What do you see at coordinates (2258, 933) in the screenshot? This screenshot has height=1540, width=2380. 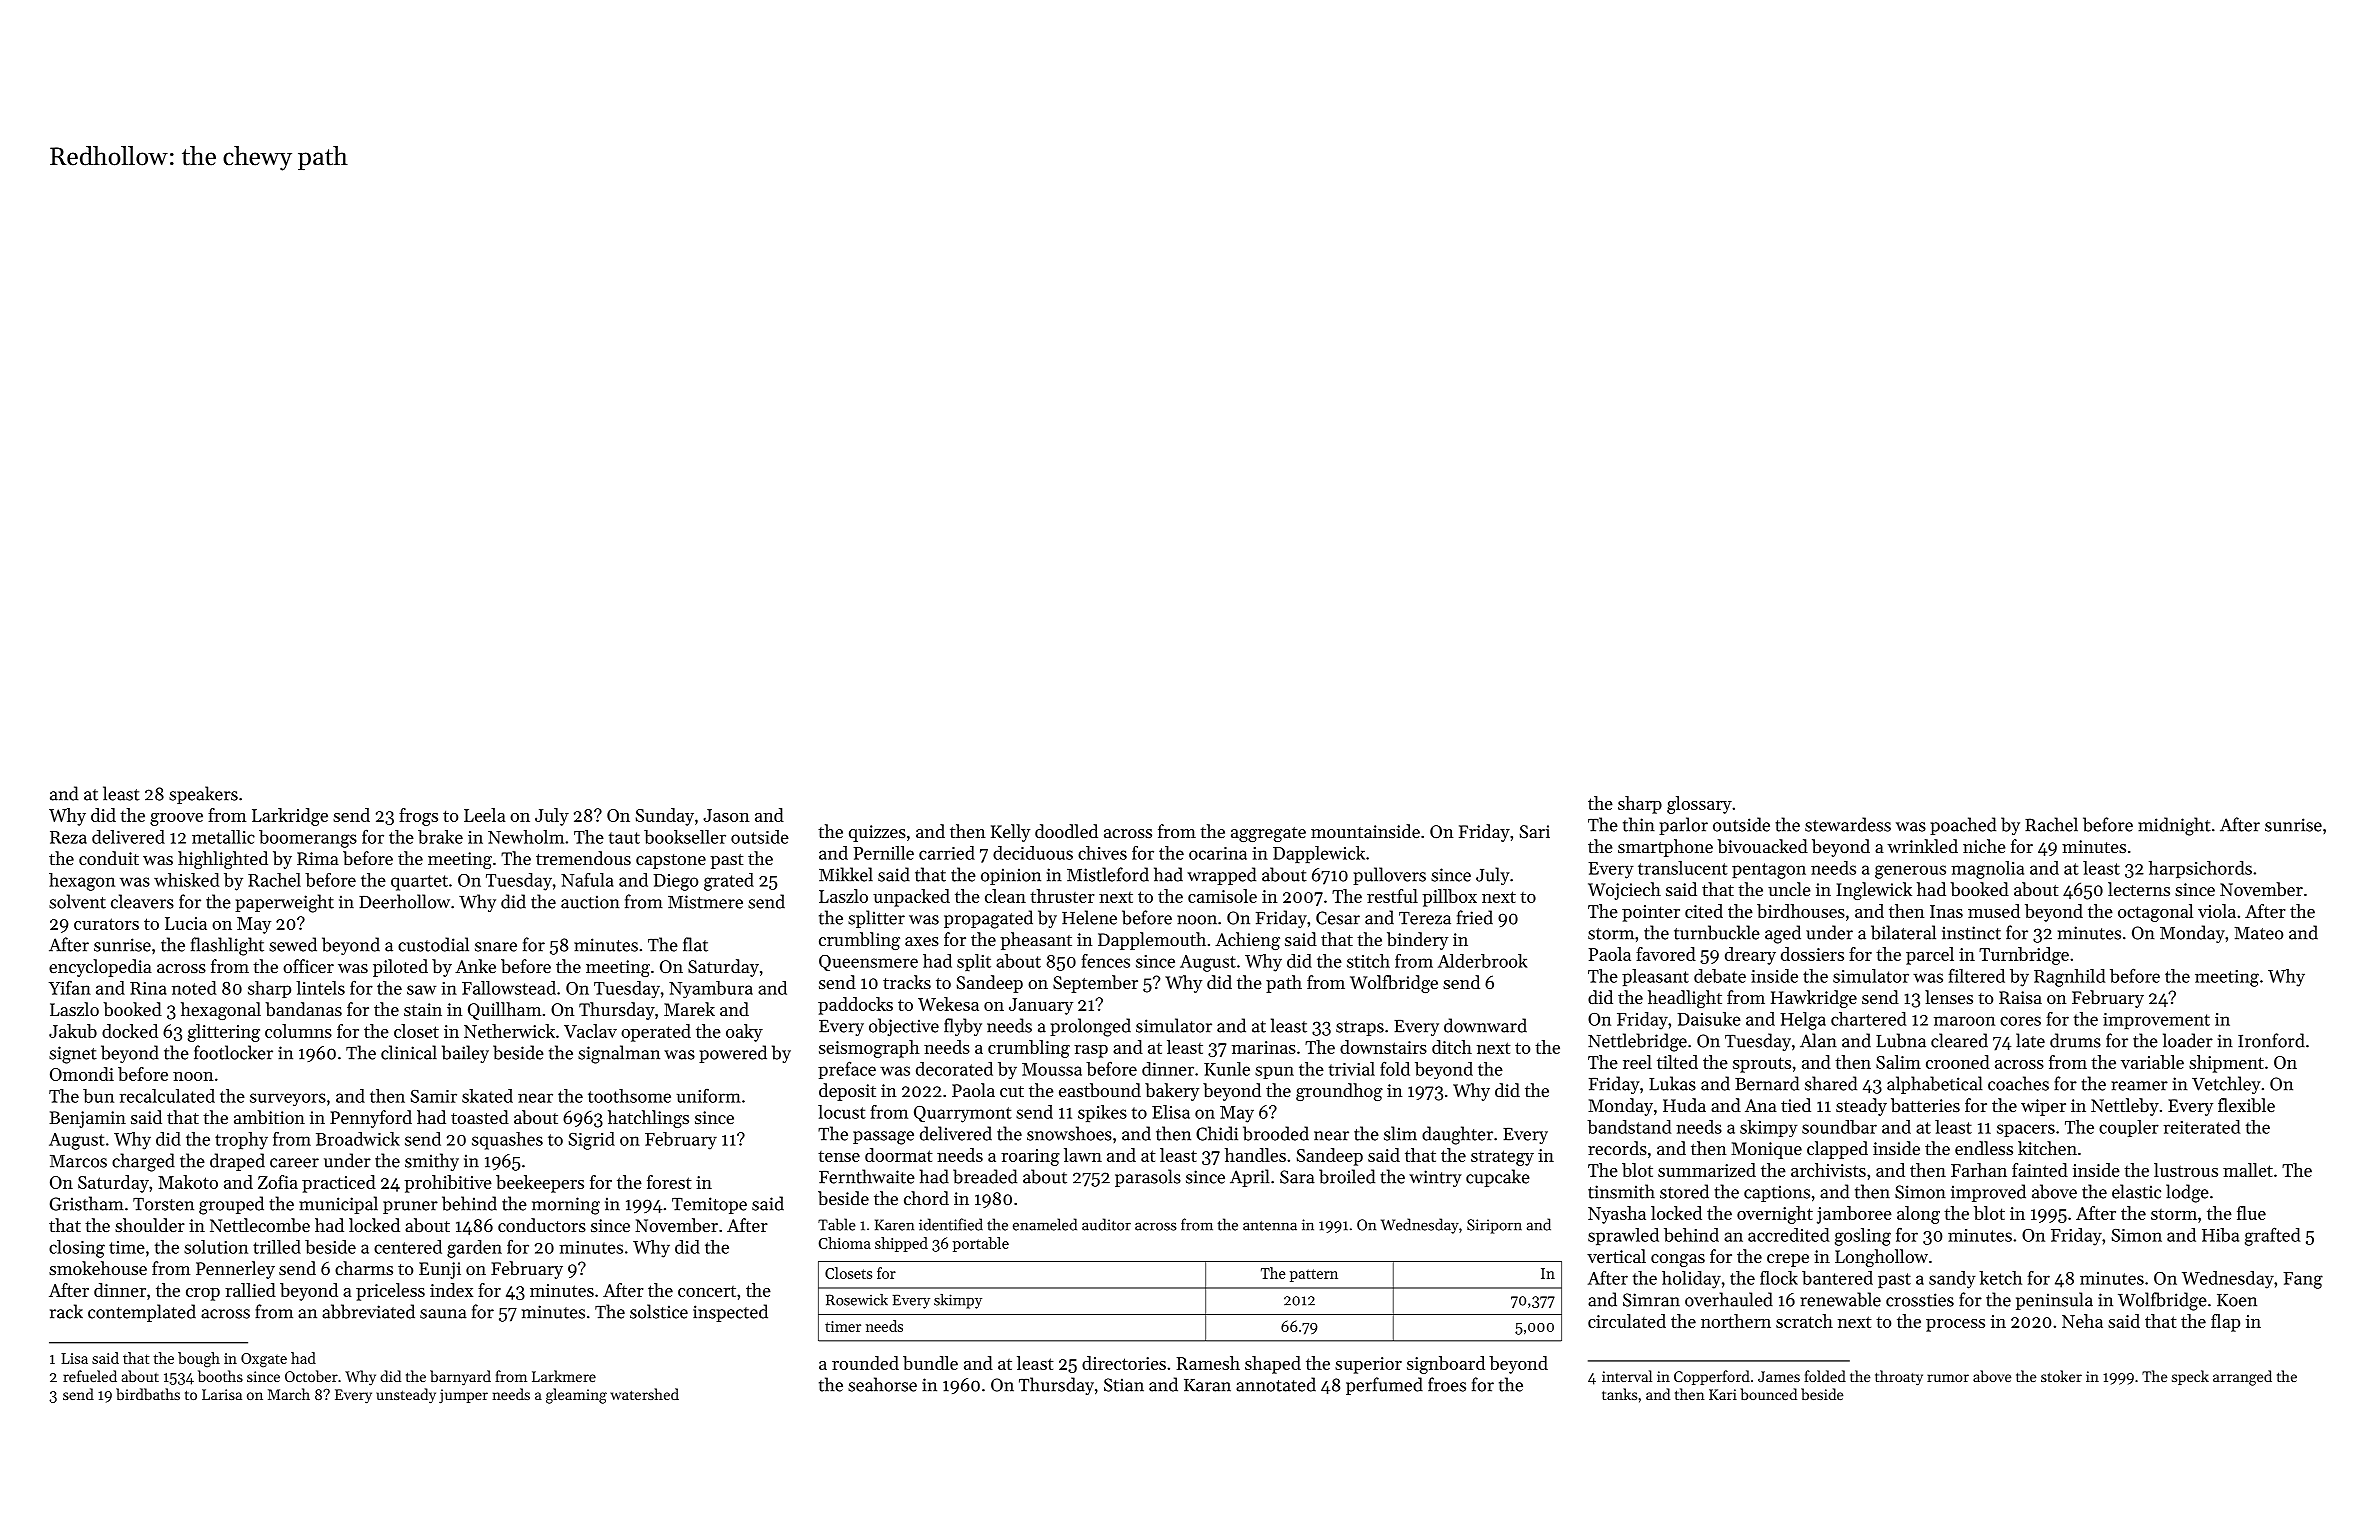 I see `Mateo` at bounding box center [2258, 933].
